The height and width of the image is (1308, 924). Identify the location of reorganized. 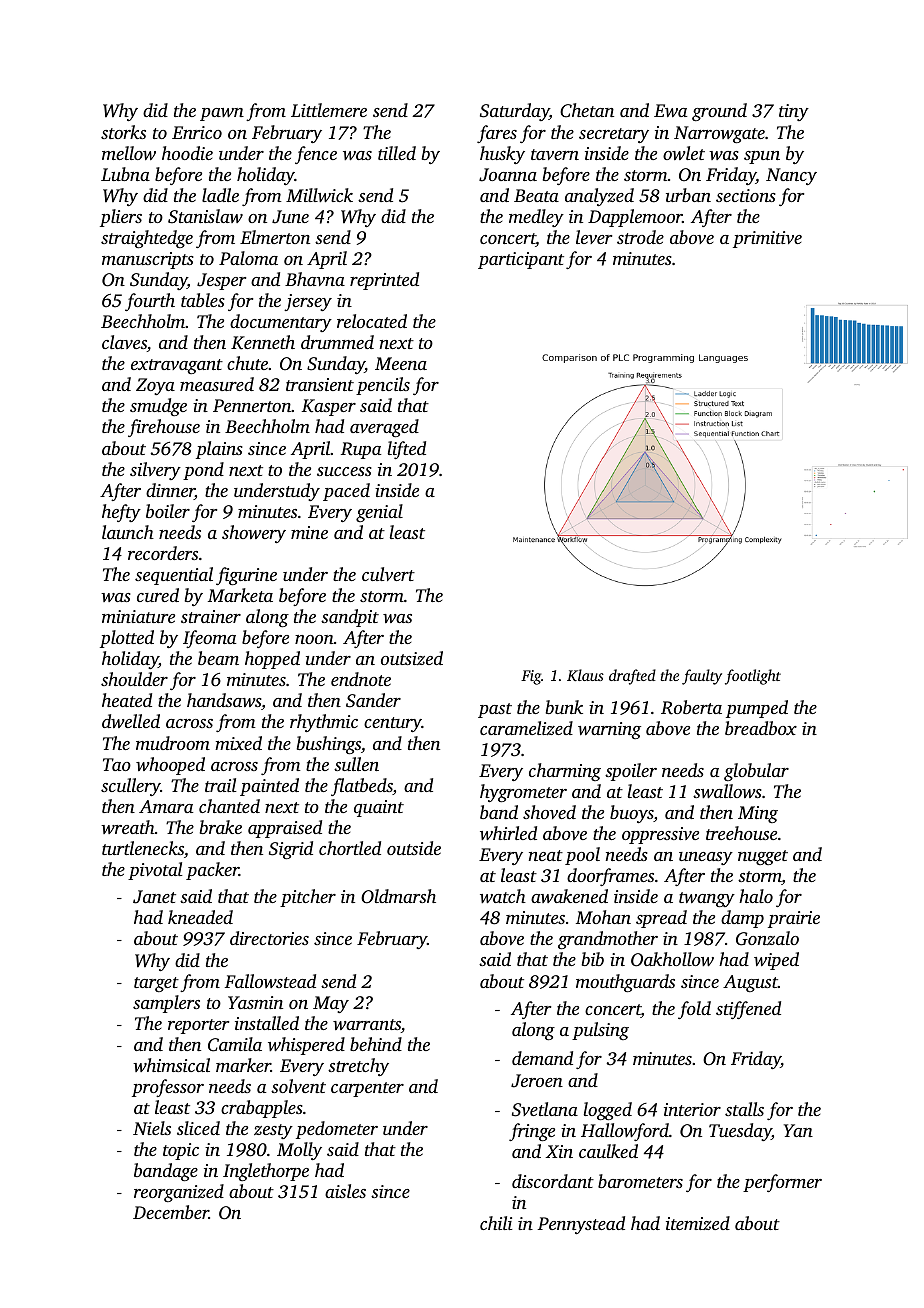
(179, 1193).
